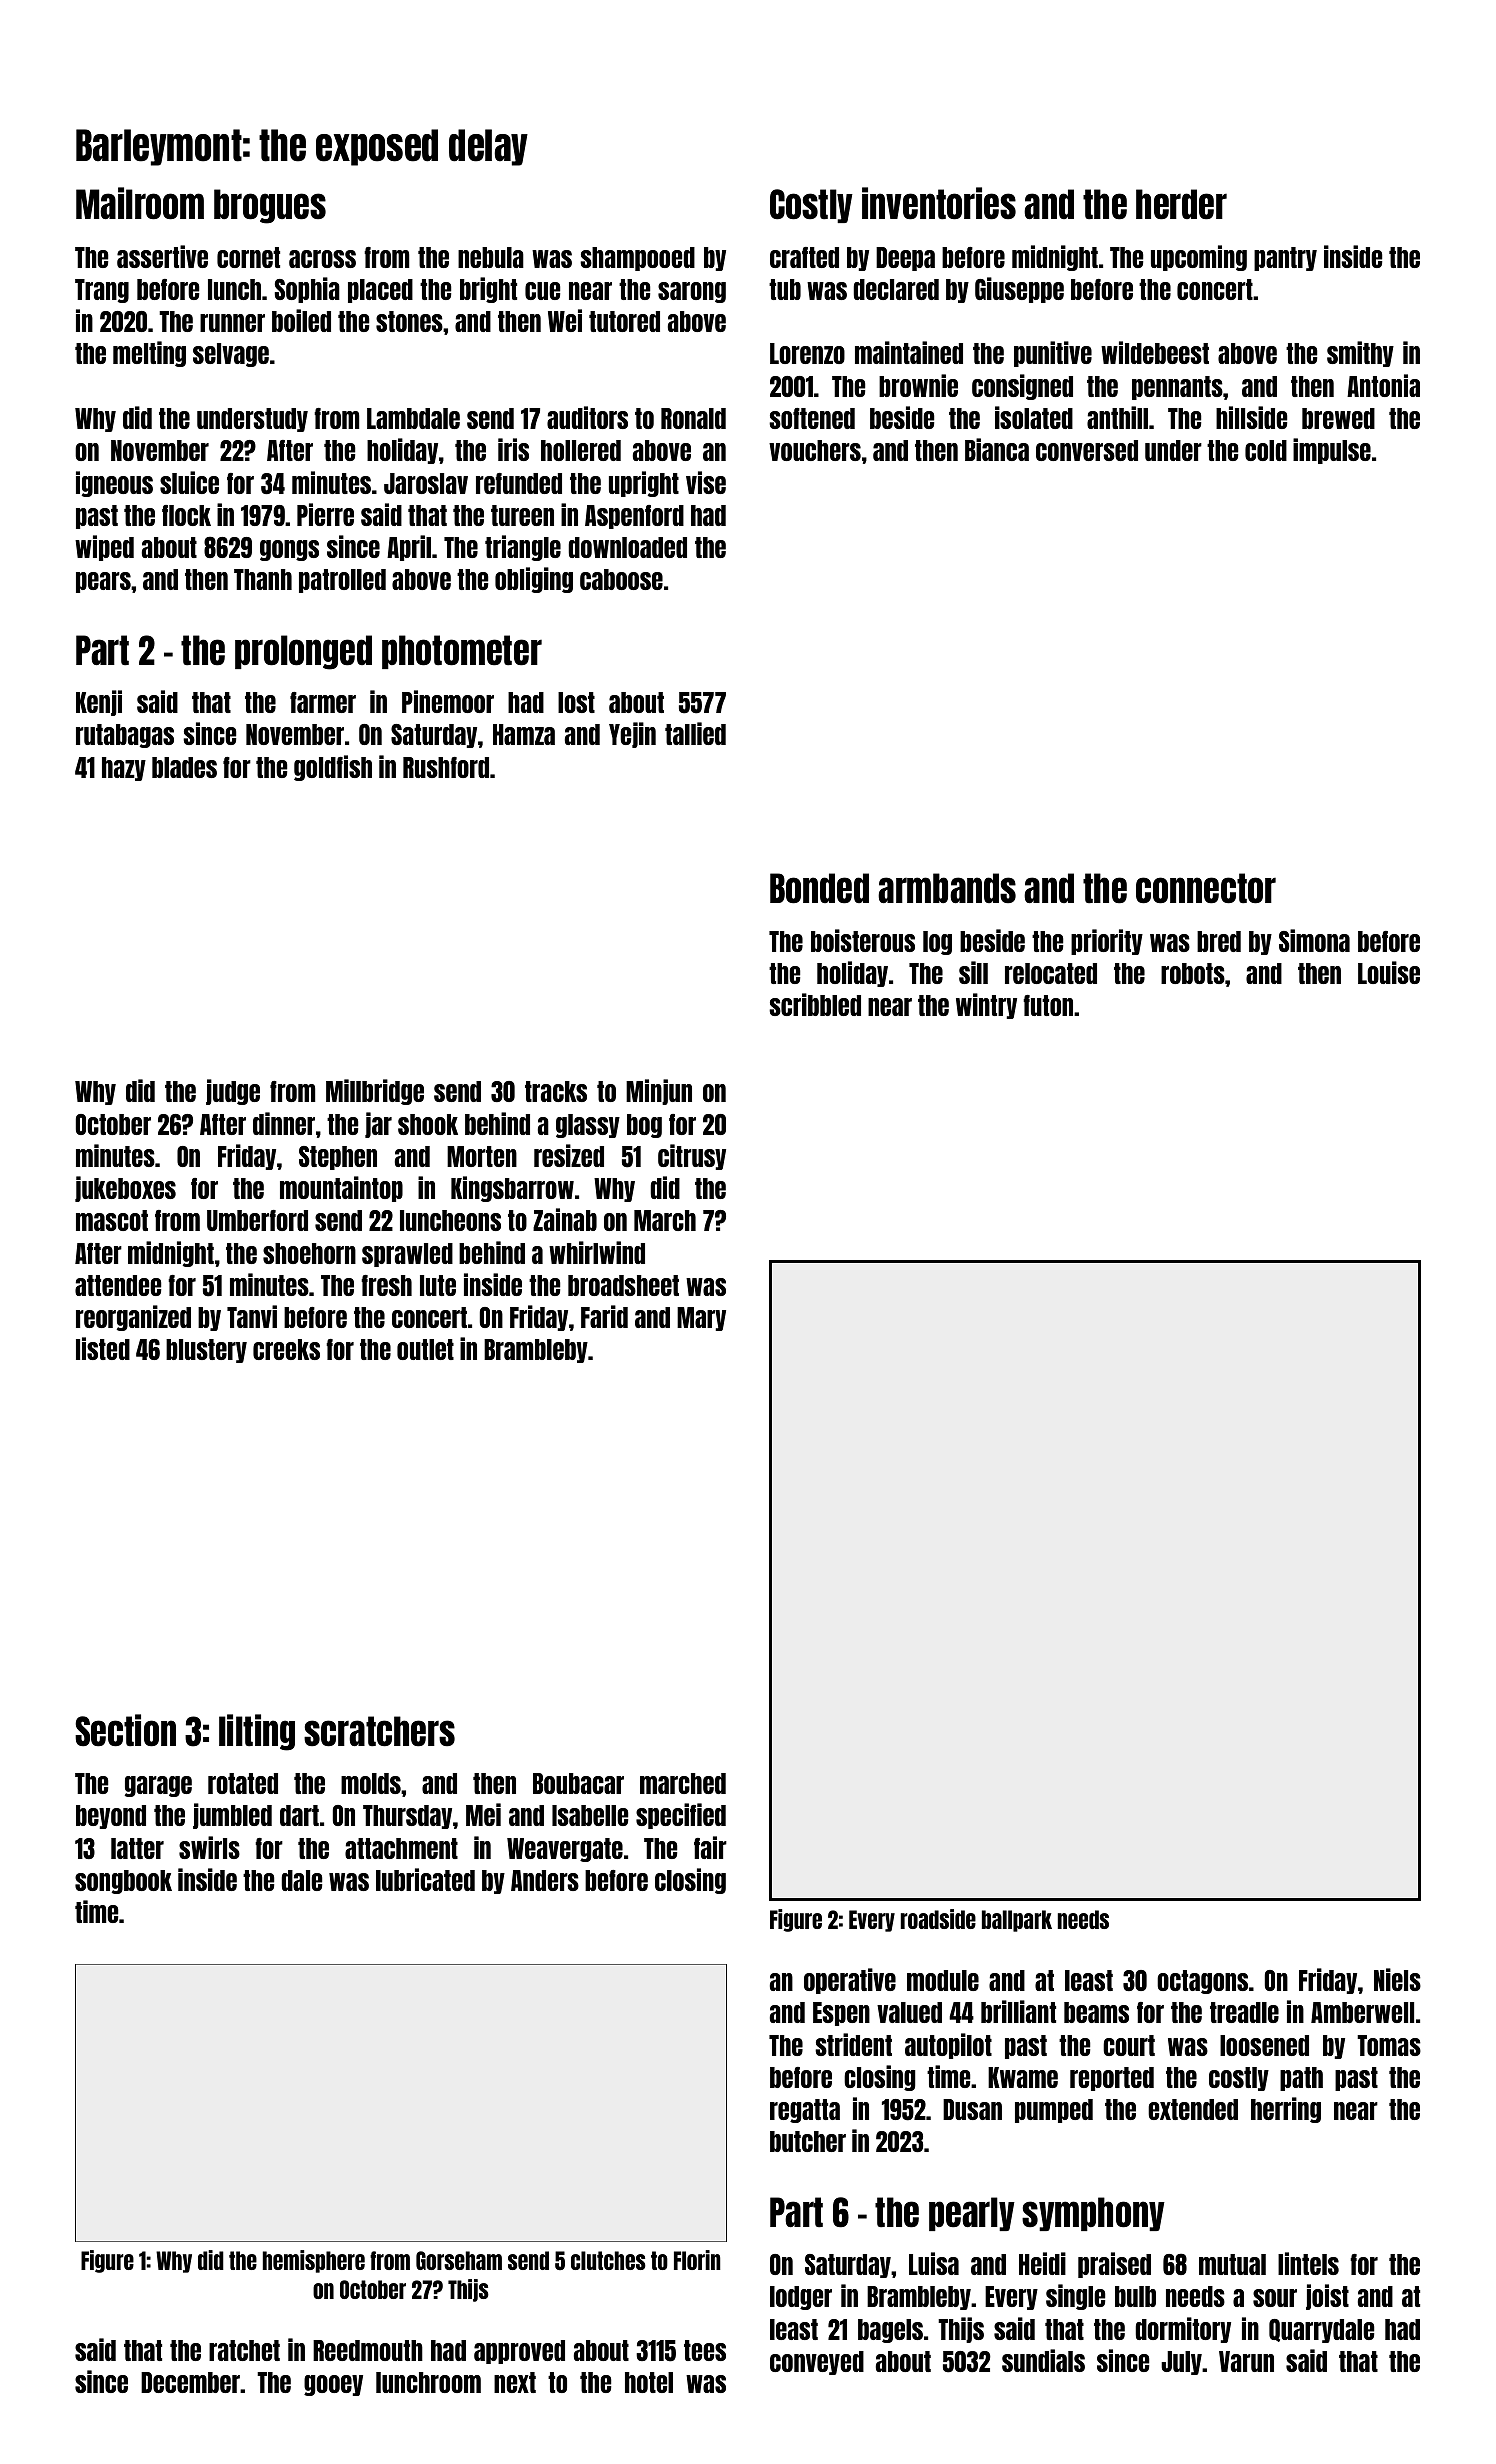  What do you see at coordinates (1246, 2361) in the screenshot?
I see `Varun` at bounding box center [1246, 2361].
